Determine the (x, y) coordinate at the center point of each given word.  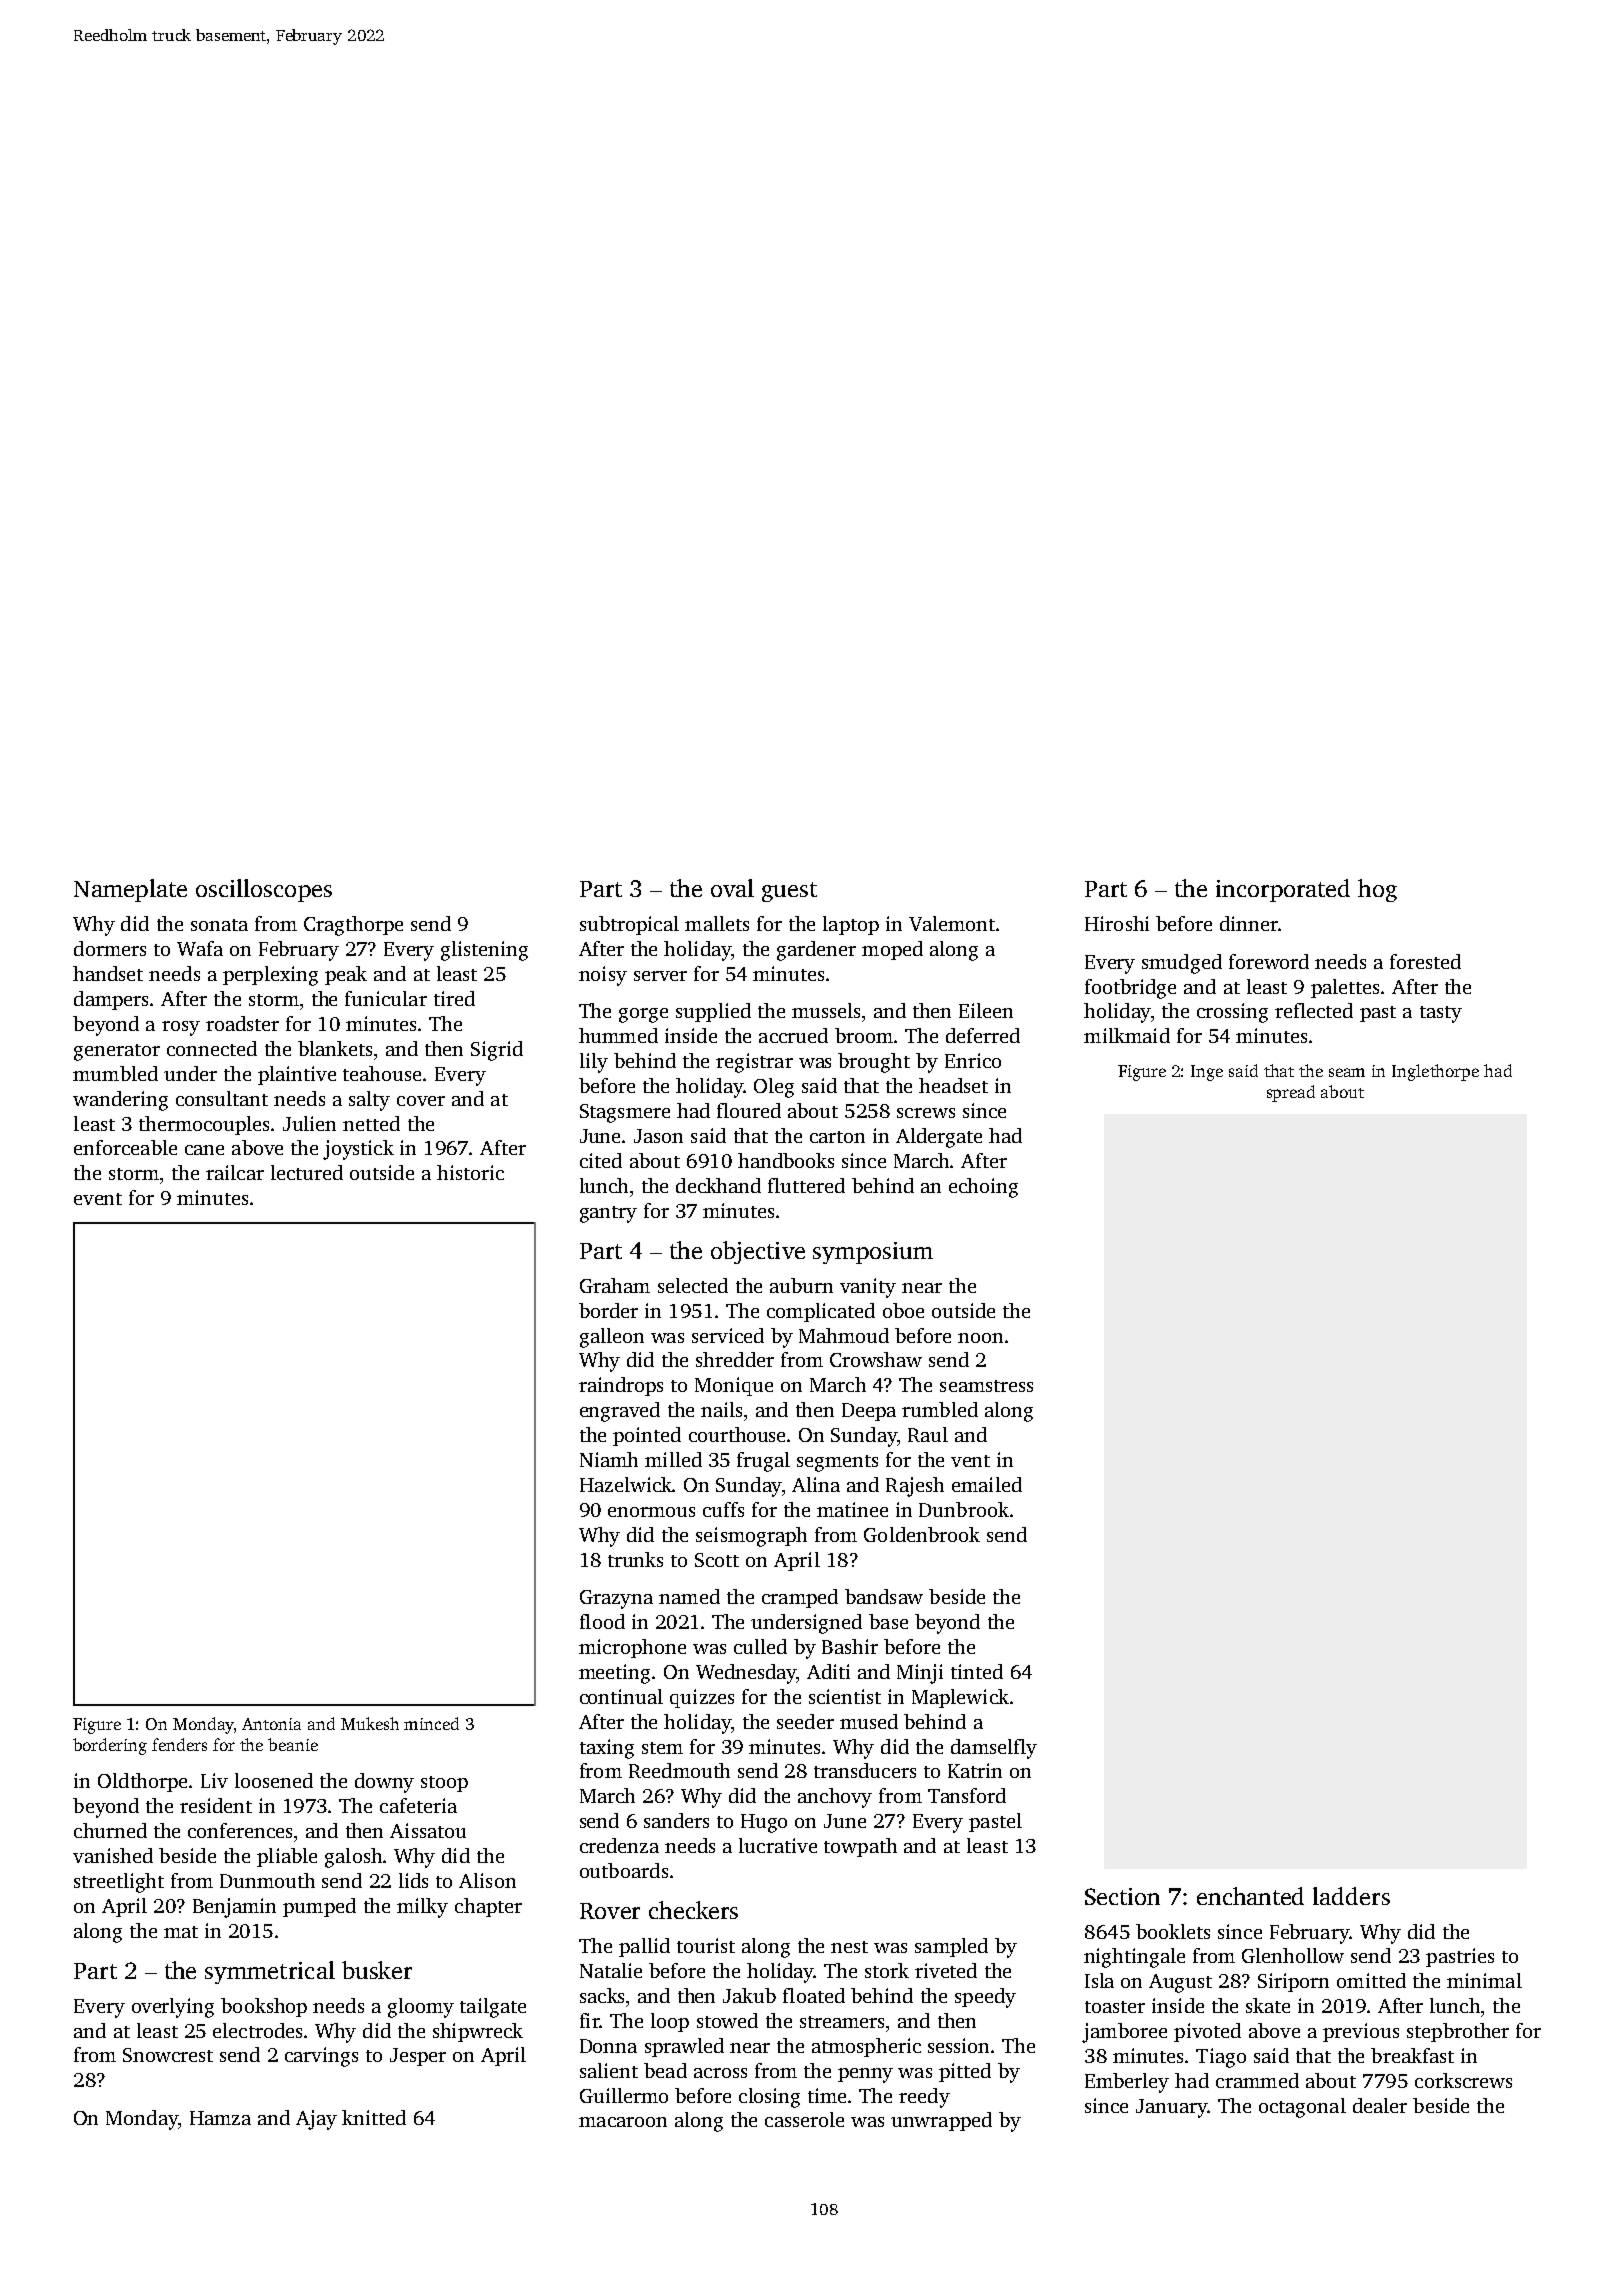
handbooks (786, 1160)
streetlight (119, 1883)
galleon (612, 1338)
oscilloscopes (264, 890)
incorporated (1283, 890)
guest (789, 892)
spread (1291, 1093)
